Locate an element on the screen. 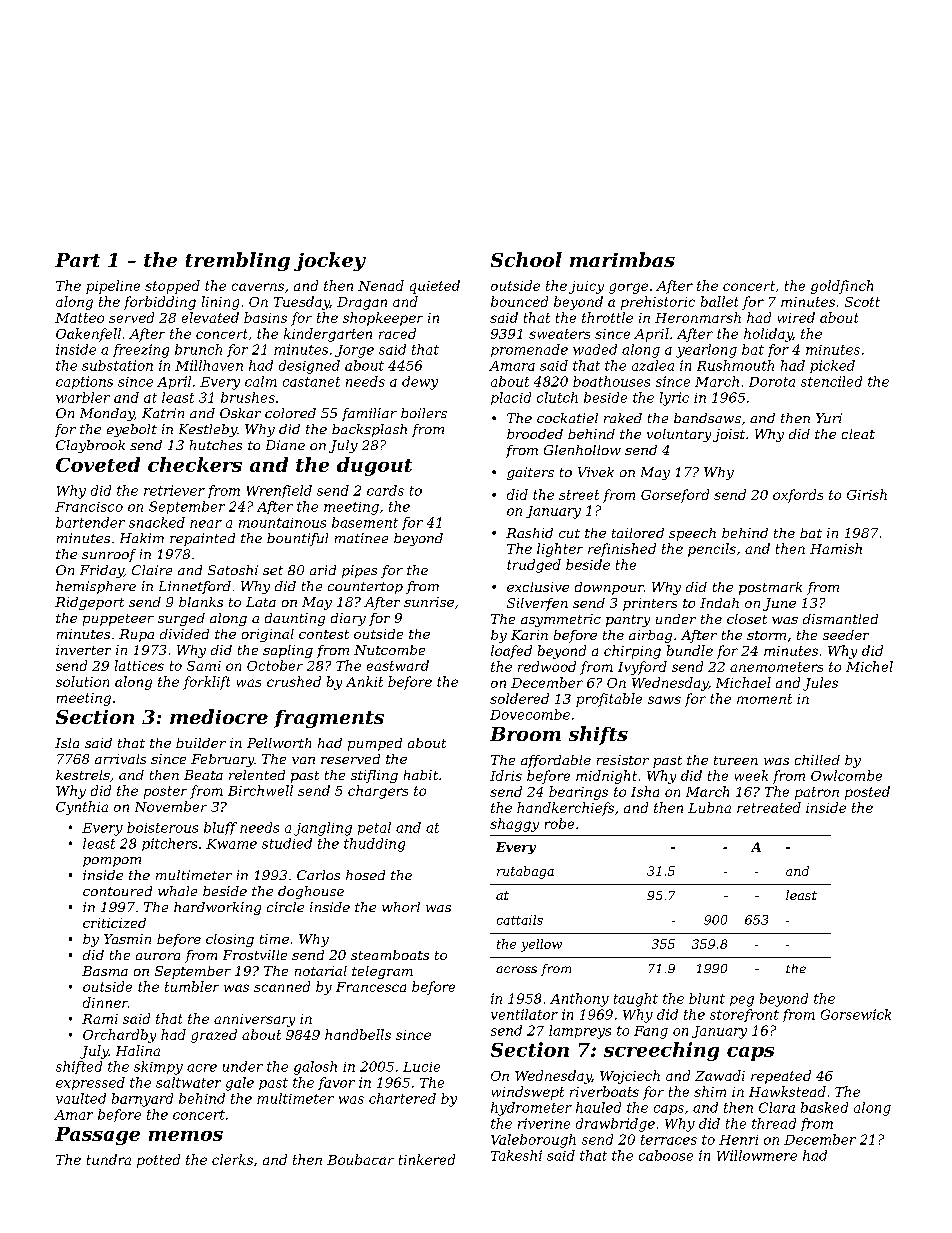  Heronmarsh is located at coordinates (698, 317).
